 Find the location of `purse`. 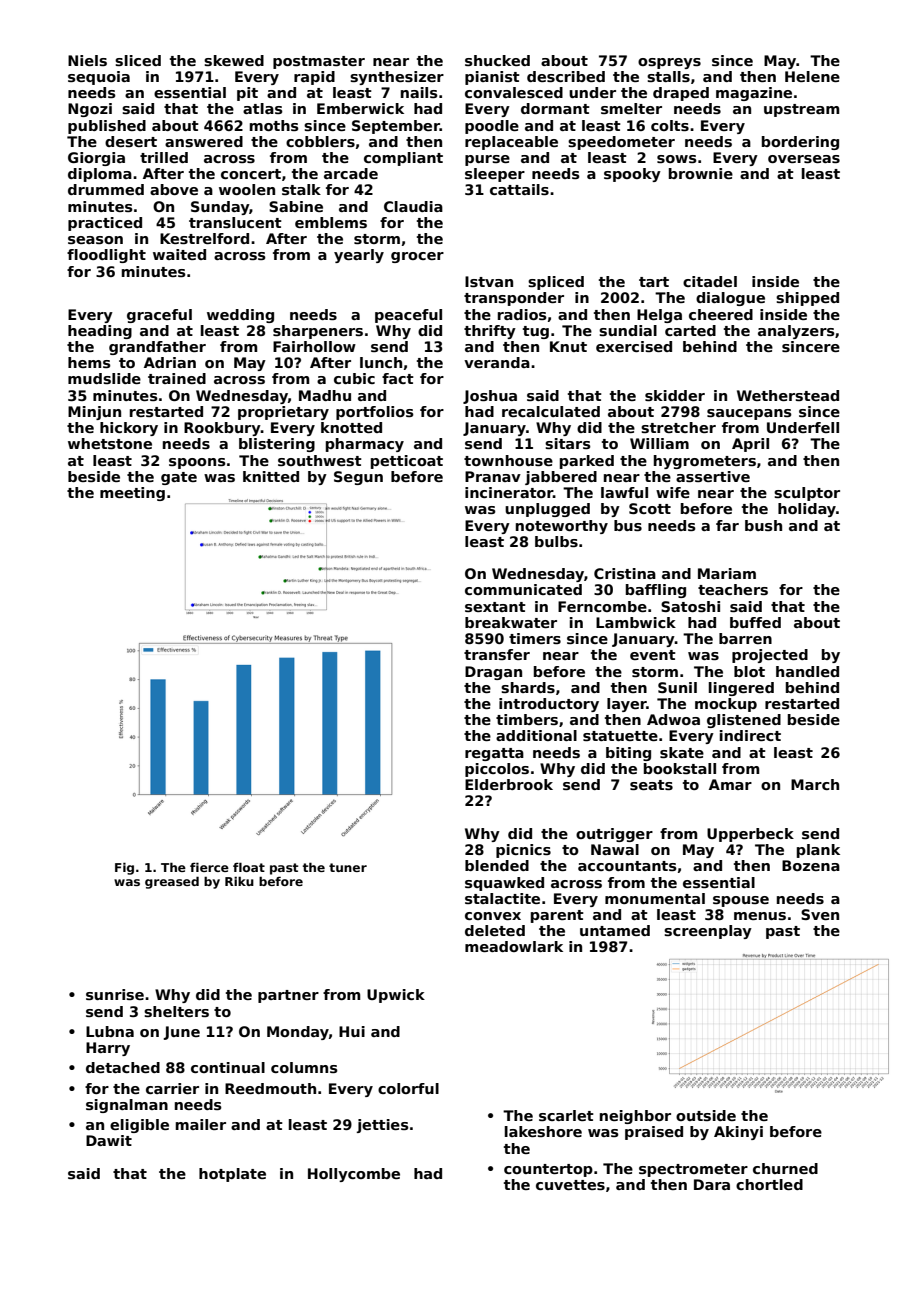

purse is located at coordinates (487, 160).
